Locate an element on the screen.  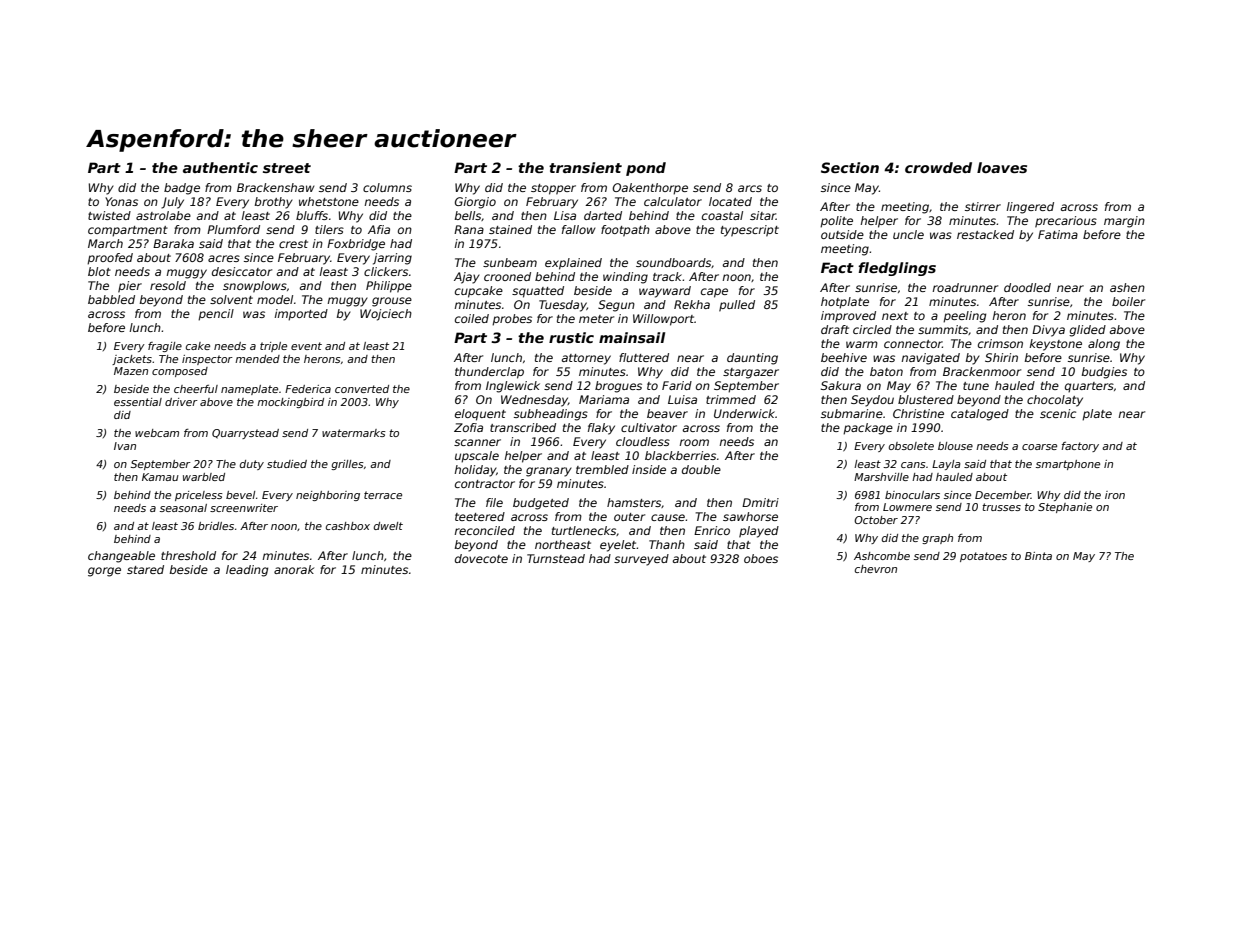
event is located at coordinates (306, 346).
